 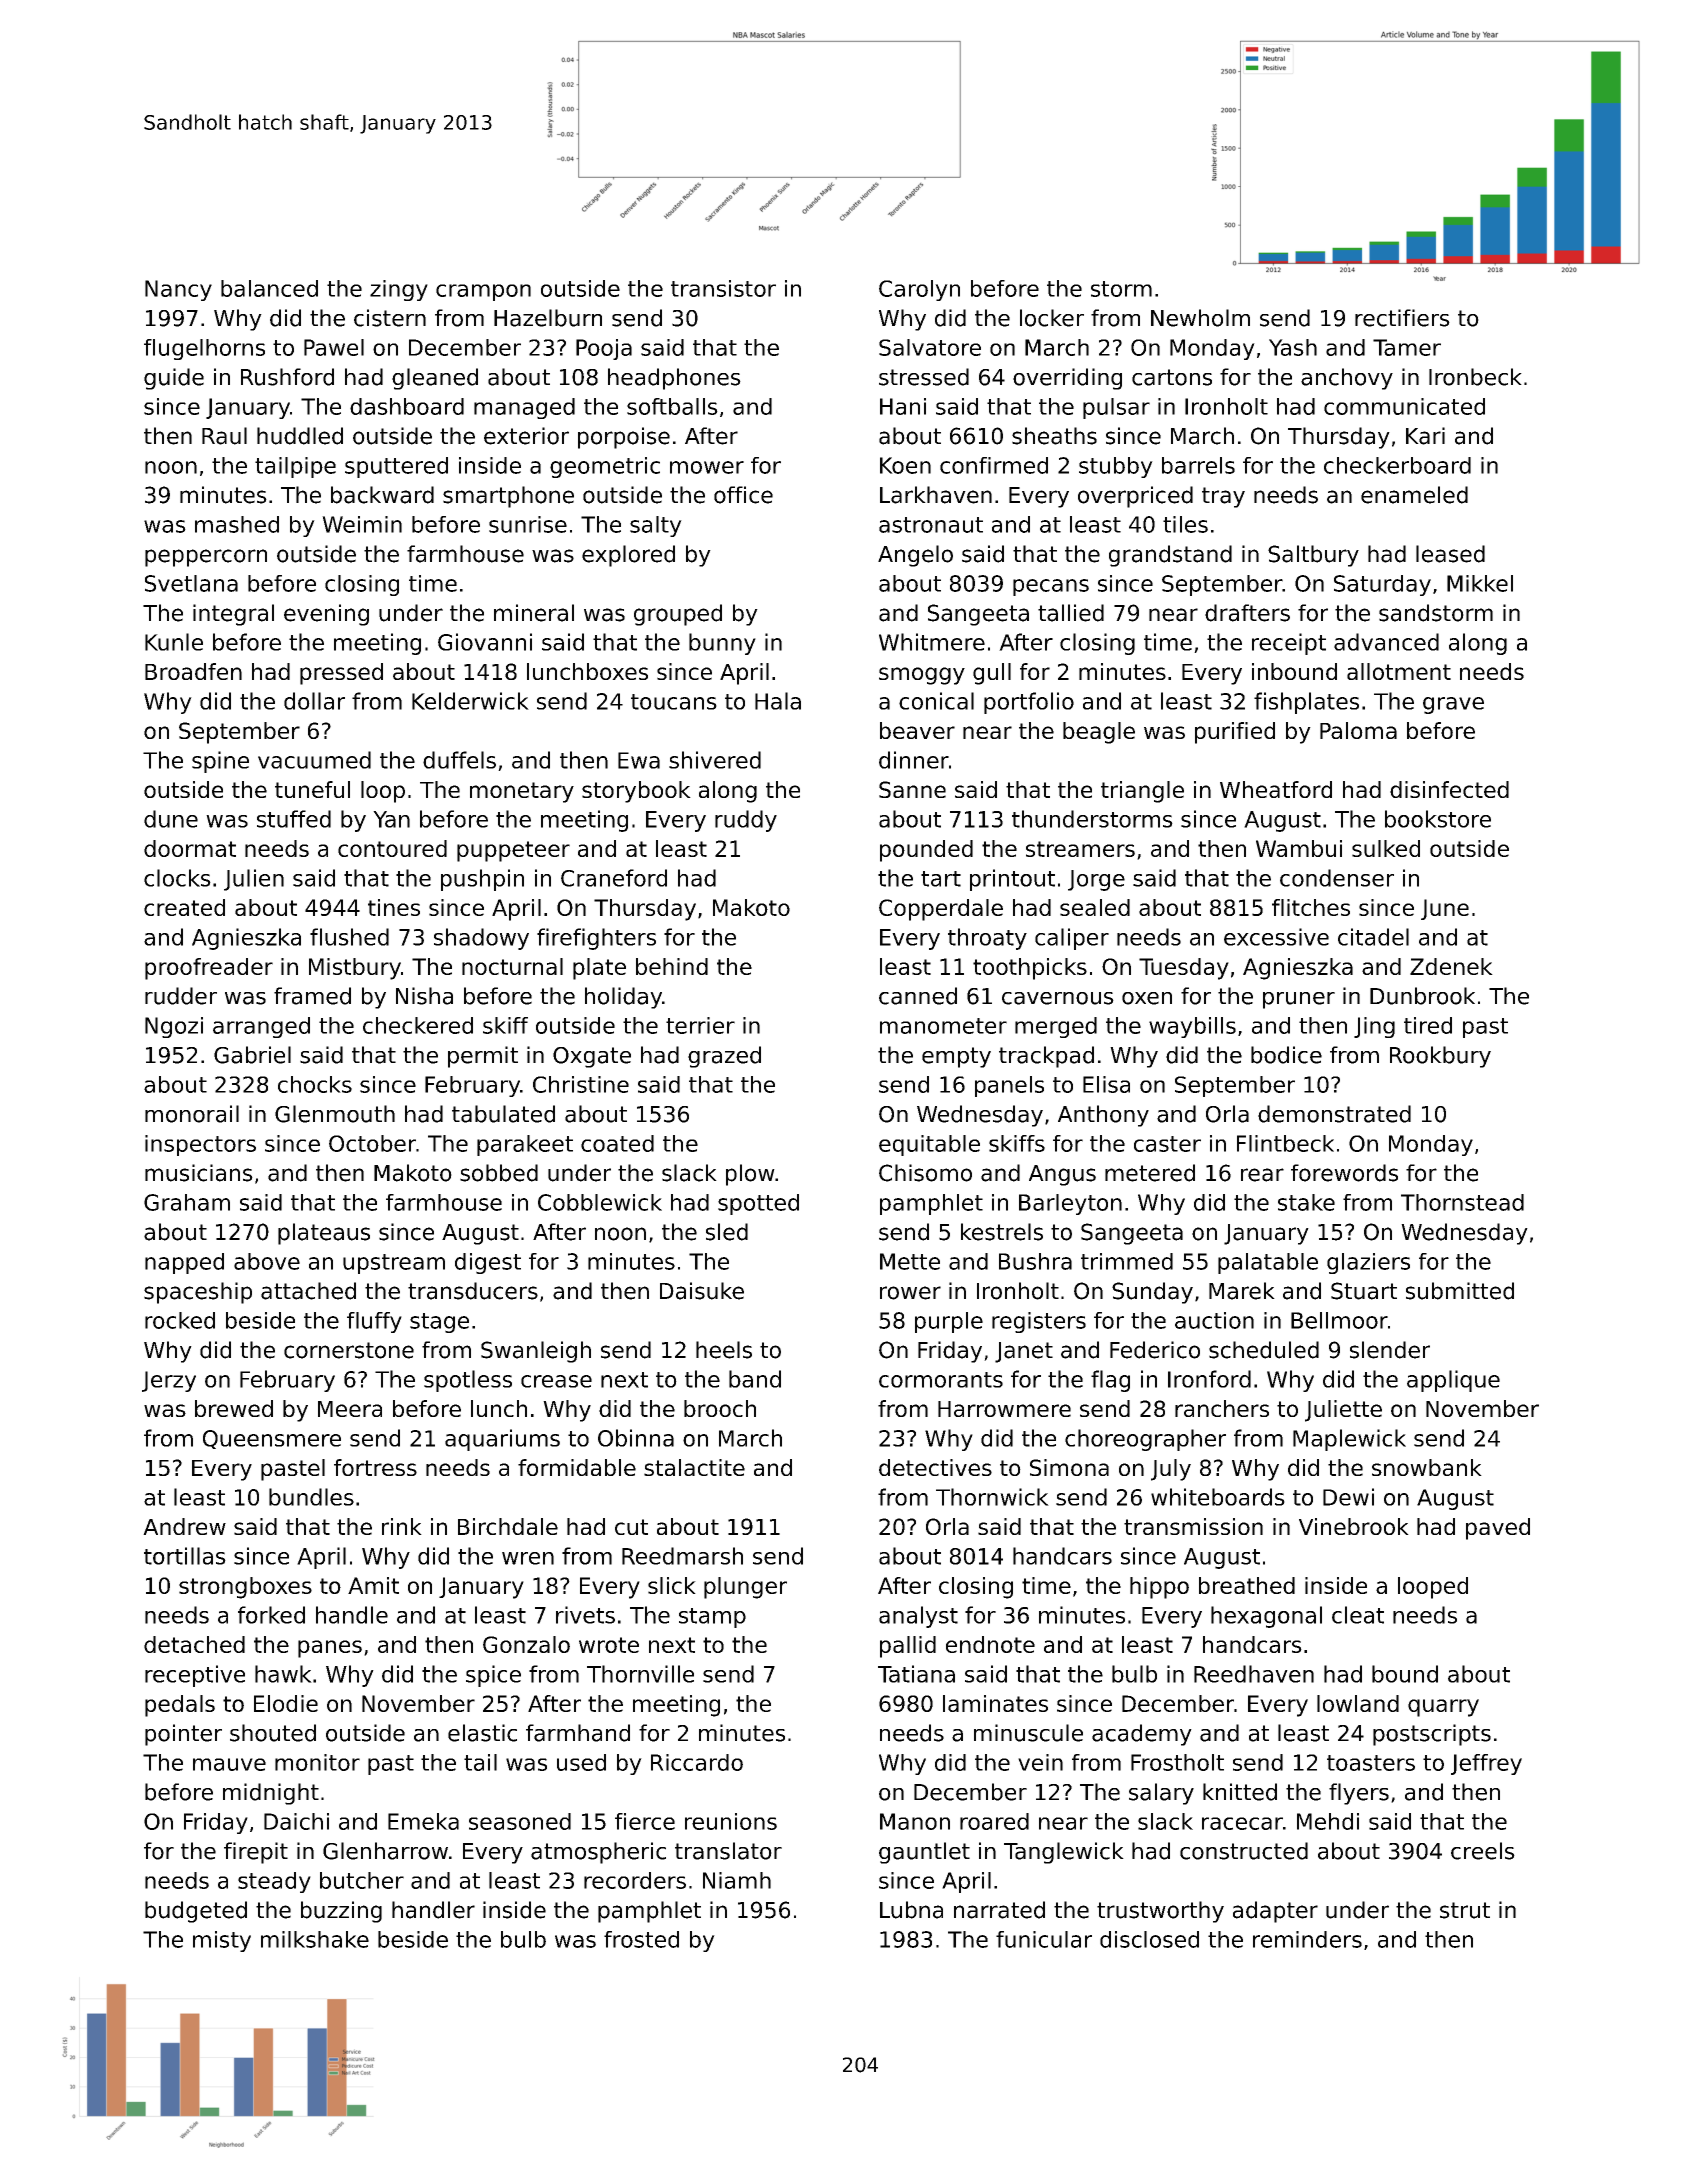 What do you see at coordinates (994, 465) in the screenshot?
I see `confirmed` at bounding box center [994, 465].
